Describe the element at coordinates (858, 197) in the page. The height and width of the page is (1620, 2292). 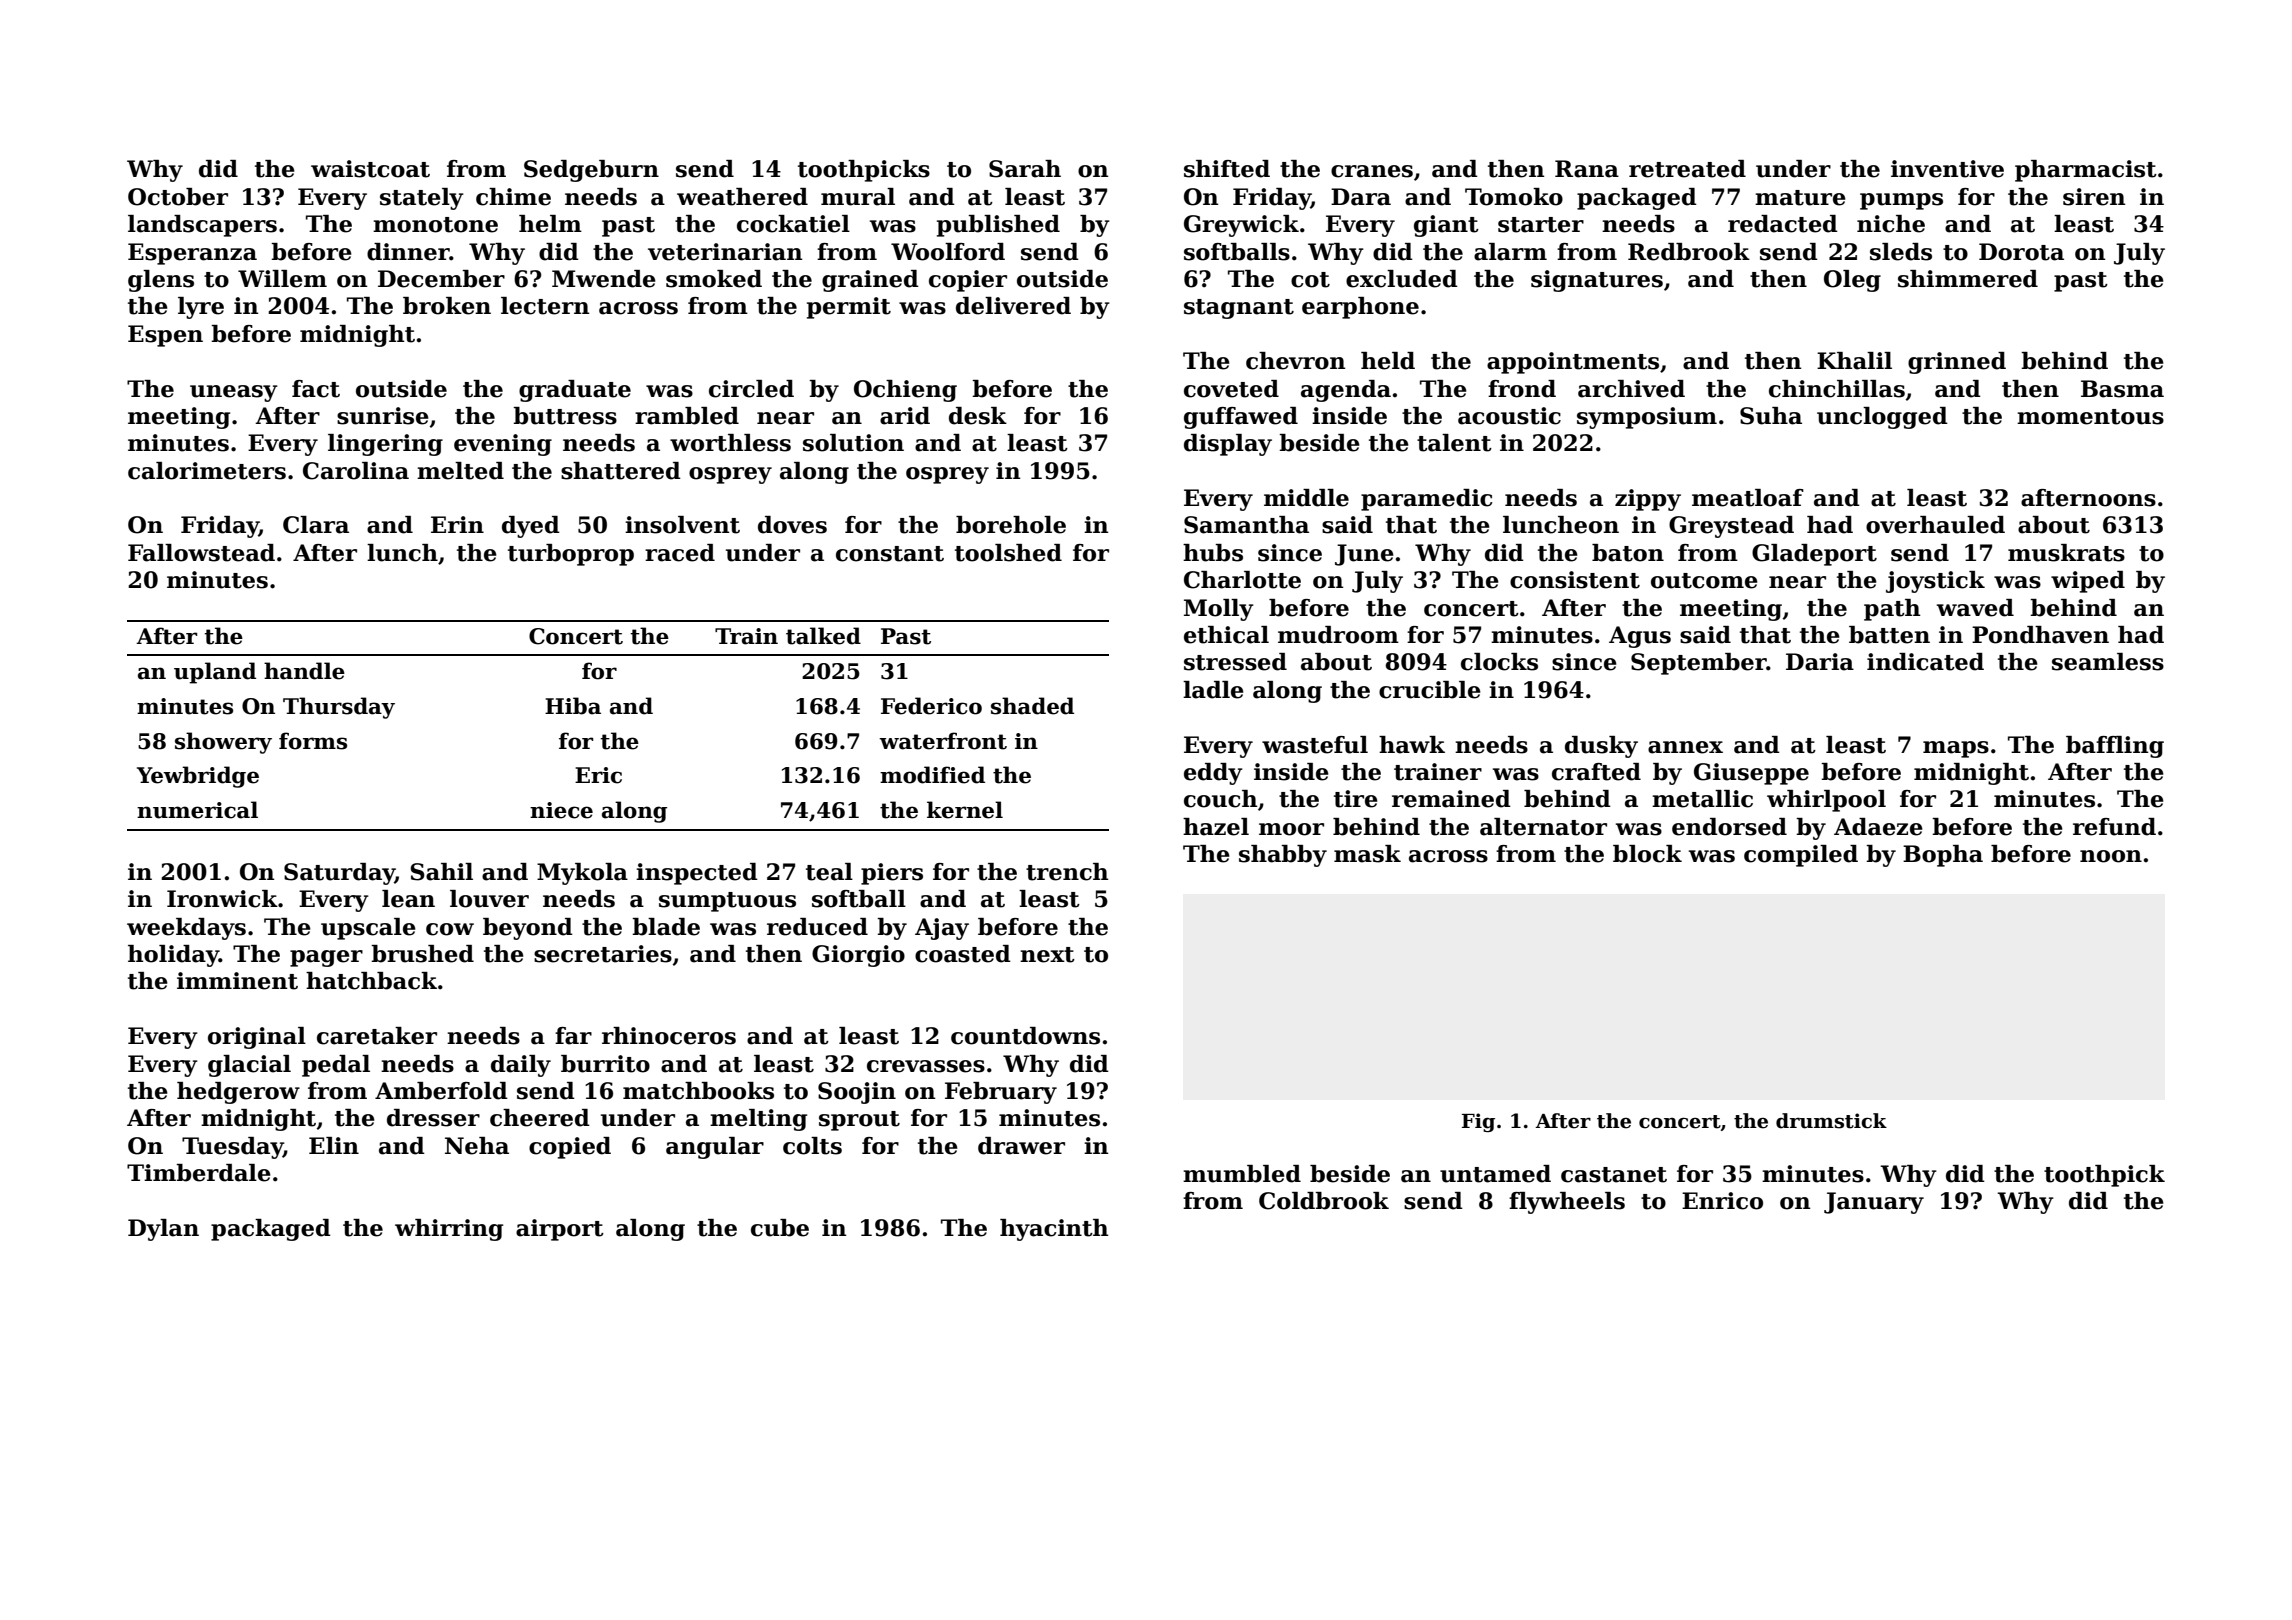
I see `mural` at that location.
